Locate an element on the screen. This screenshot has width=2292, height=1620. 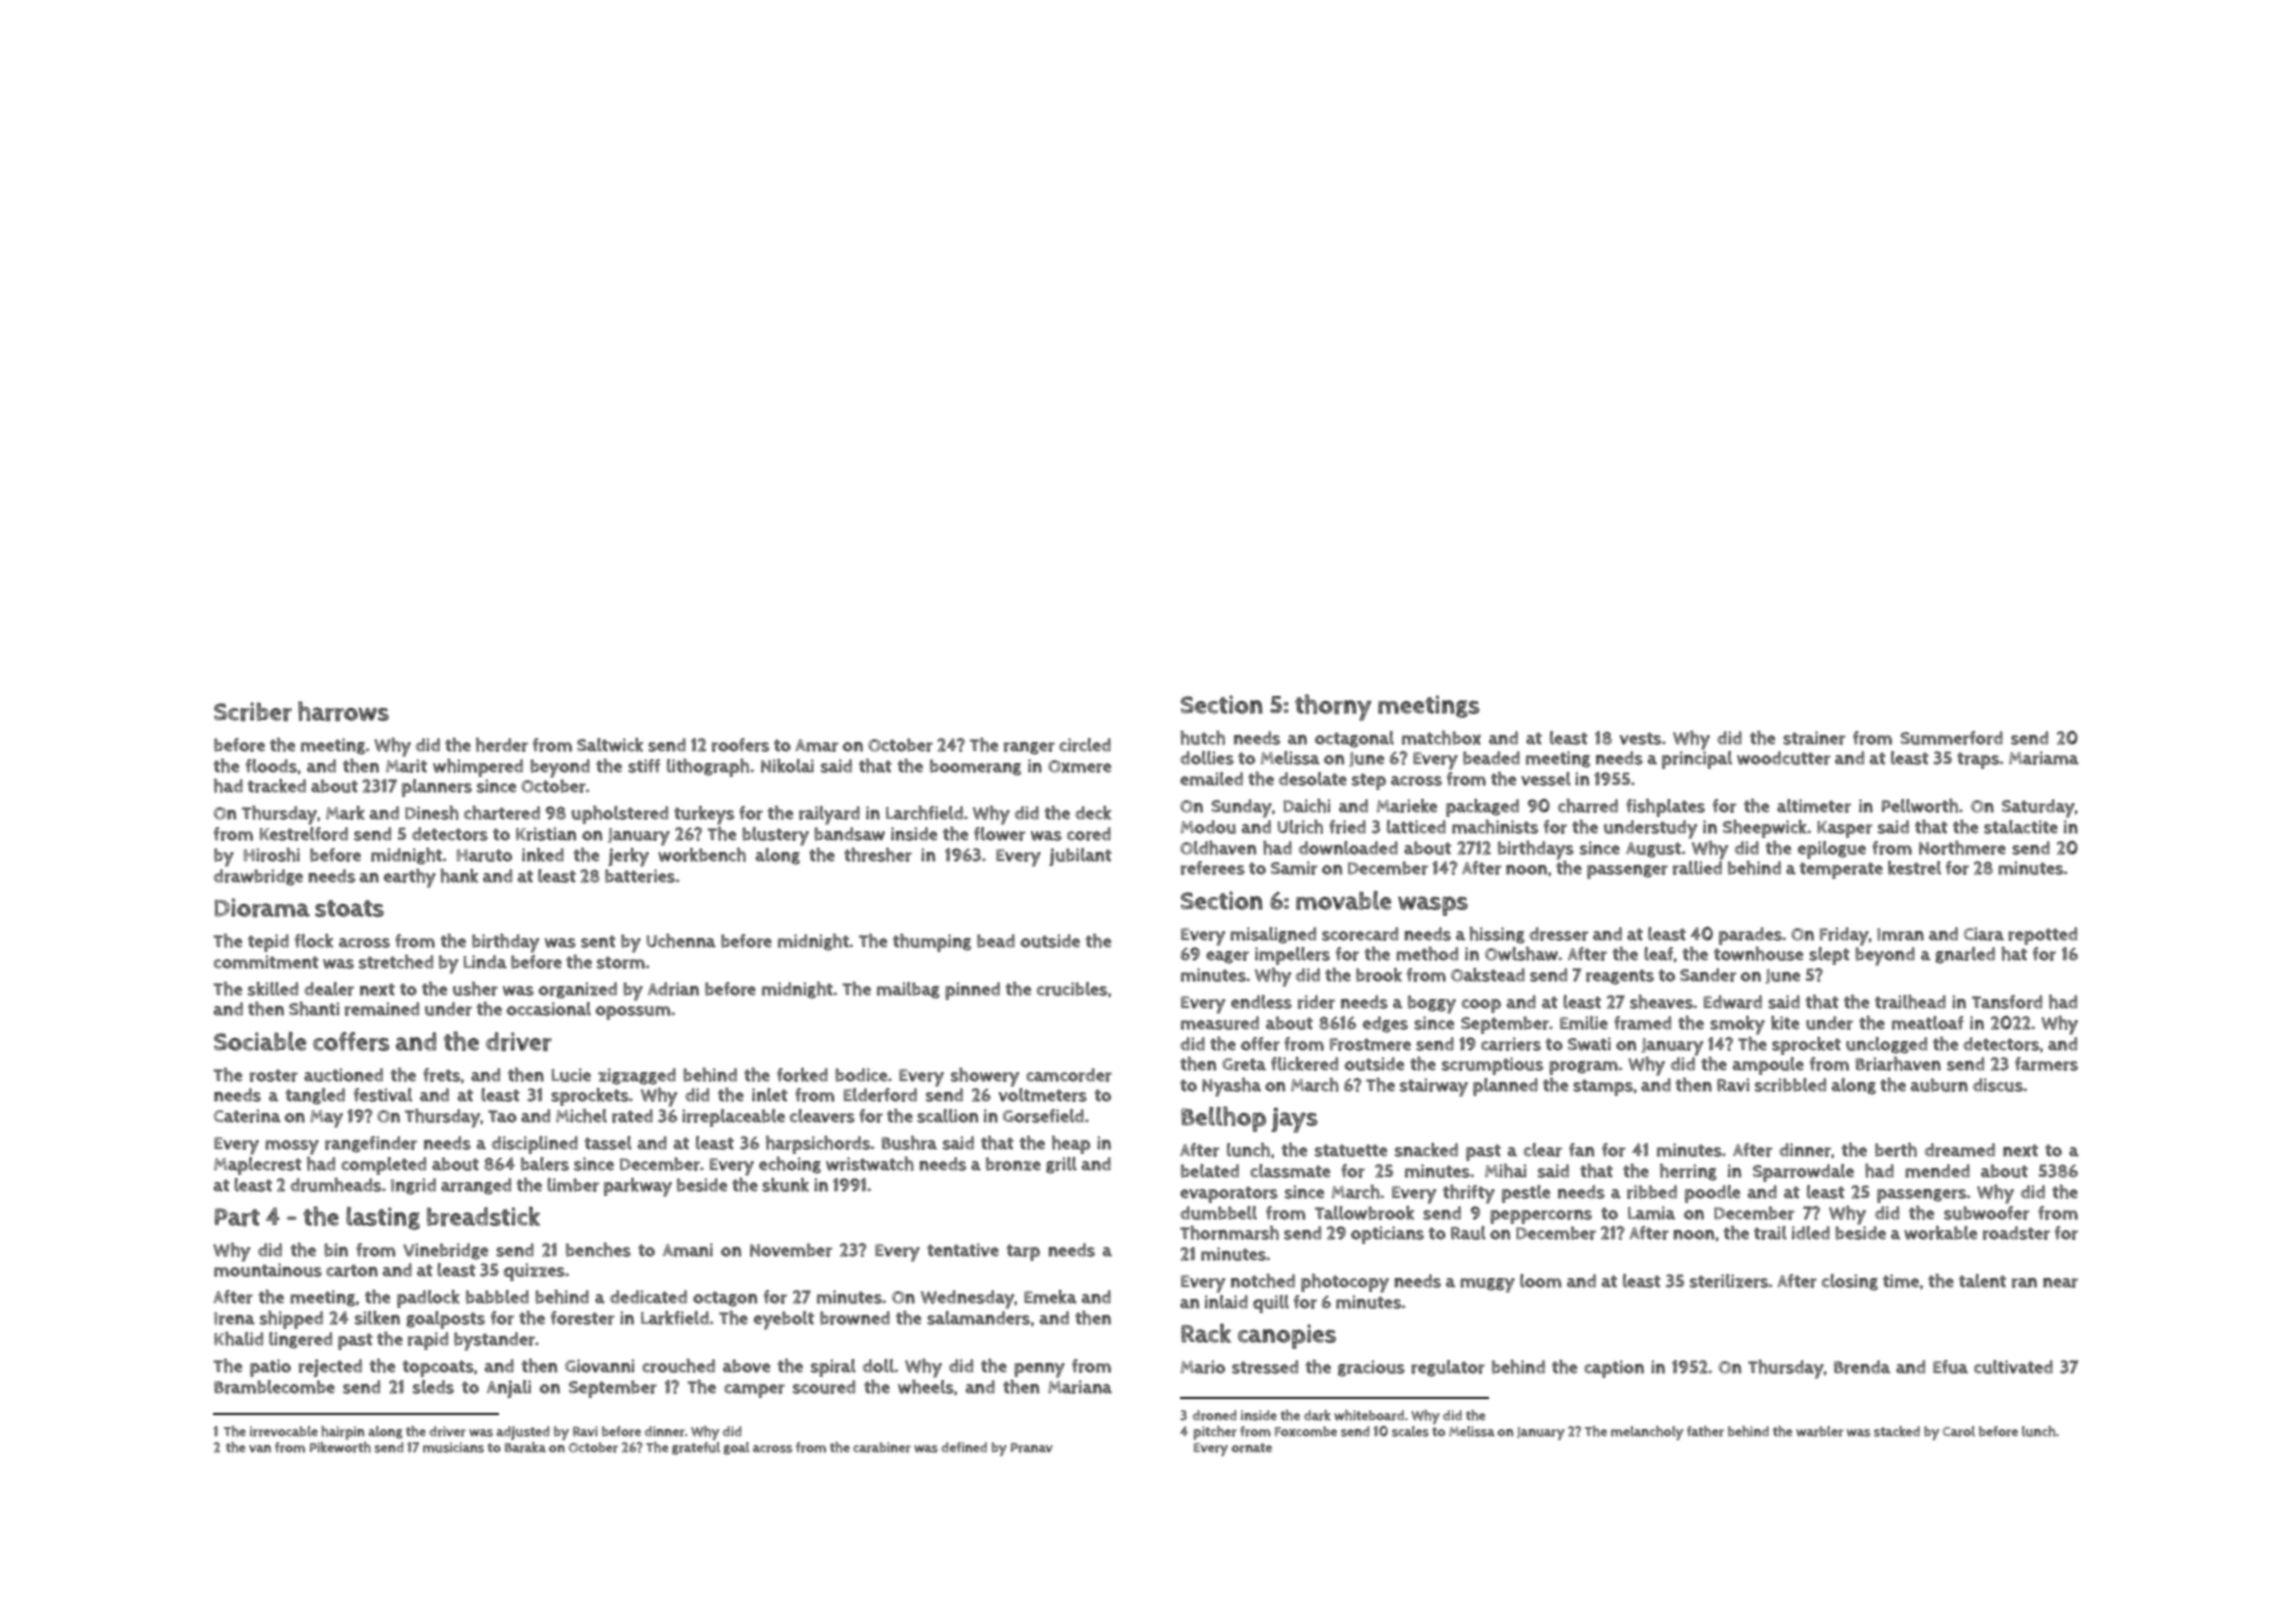
showery is located at coordinates (985, 1077).
